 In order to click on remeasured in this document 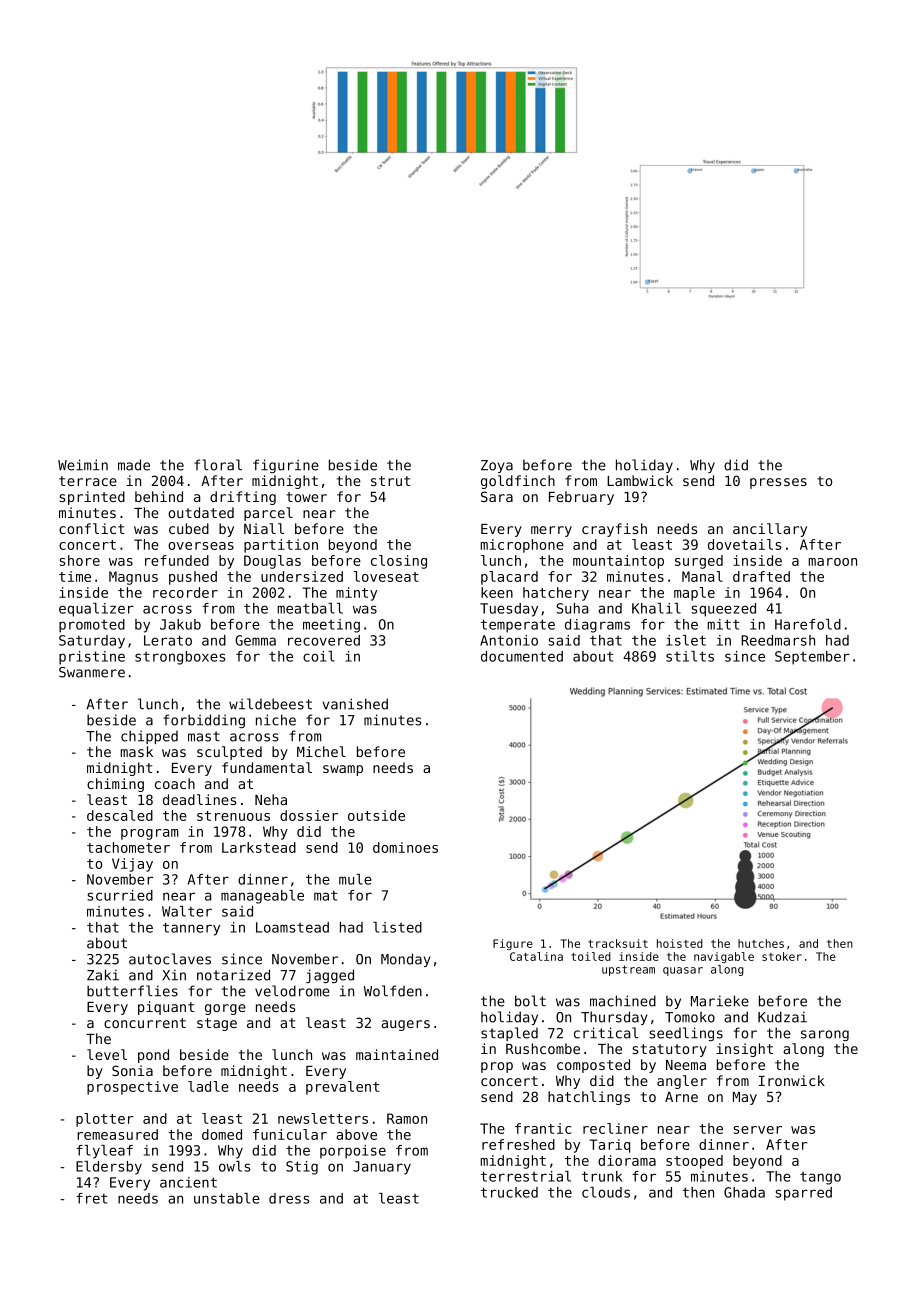, I will do `click(117, 1134)`.
